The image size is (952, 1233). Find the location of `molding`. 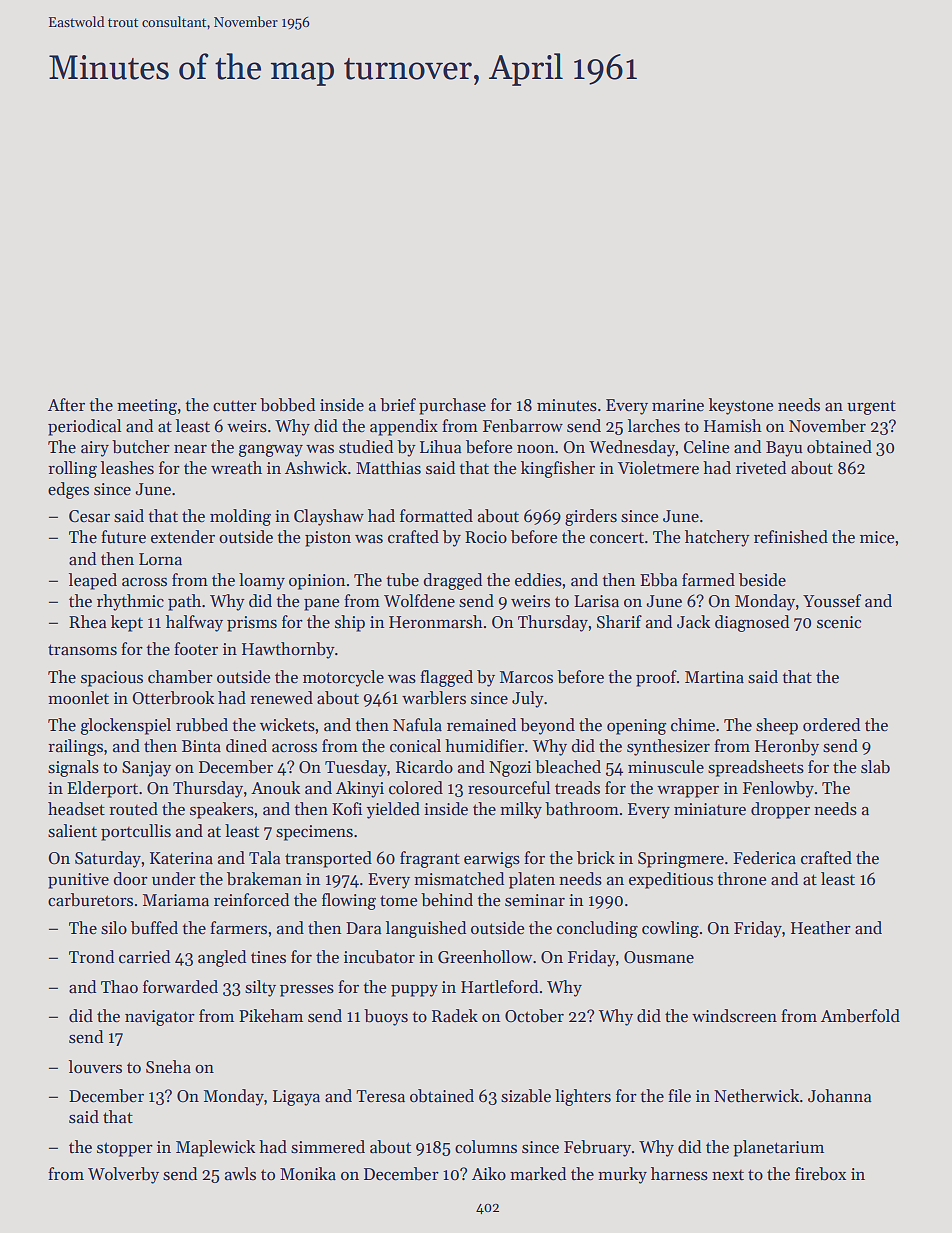

molding is located at coordinates (240, 517).
